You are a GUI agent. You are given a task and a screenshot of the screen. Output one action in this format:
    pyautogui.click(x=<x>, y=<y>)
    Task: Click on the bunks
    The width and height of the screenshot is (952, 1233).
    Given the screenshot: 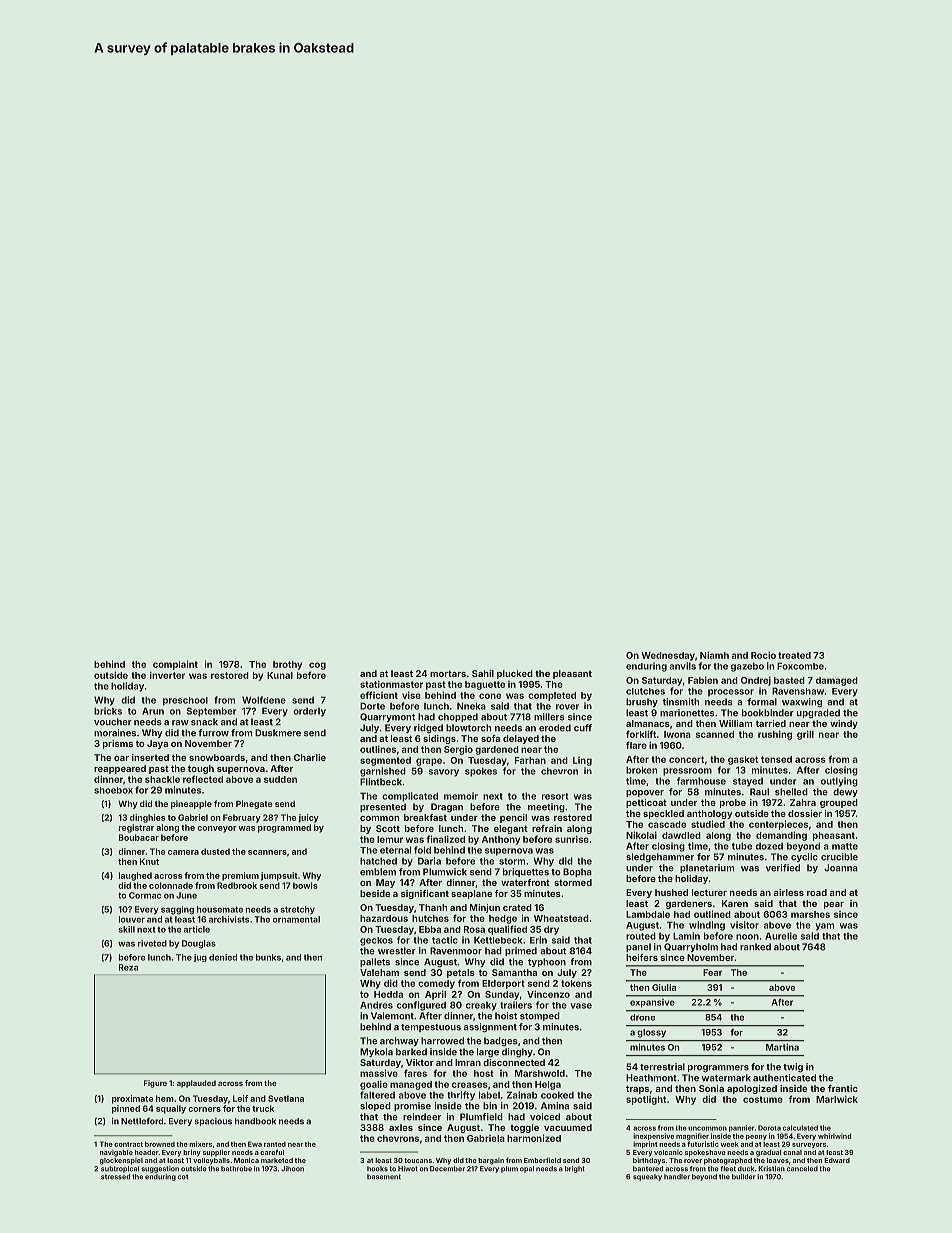 What is the action you would take?
    pyautogui.click(x=268, y=957)
